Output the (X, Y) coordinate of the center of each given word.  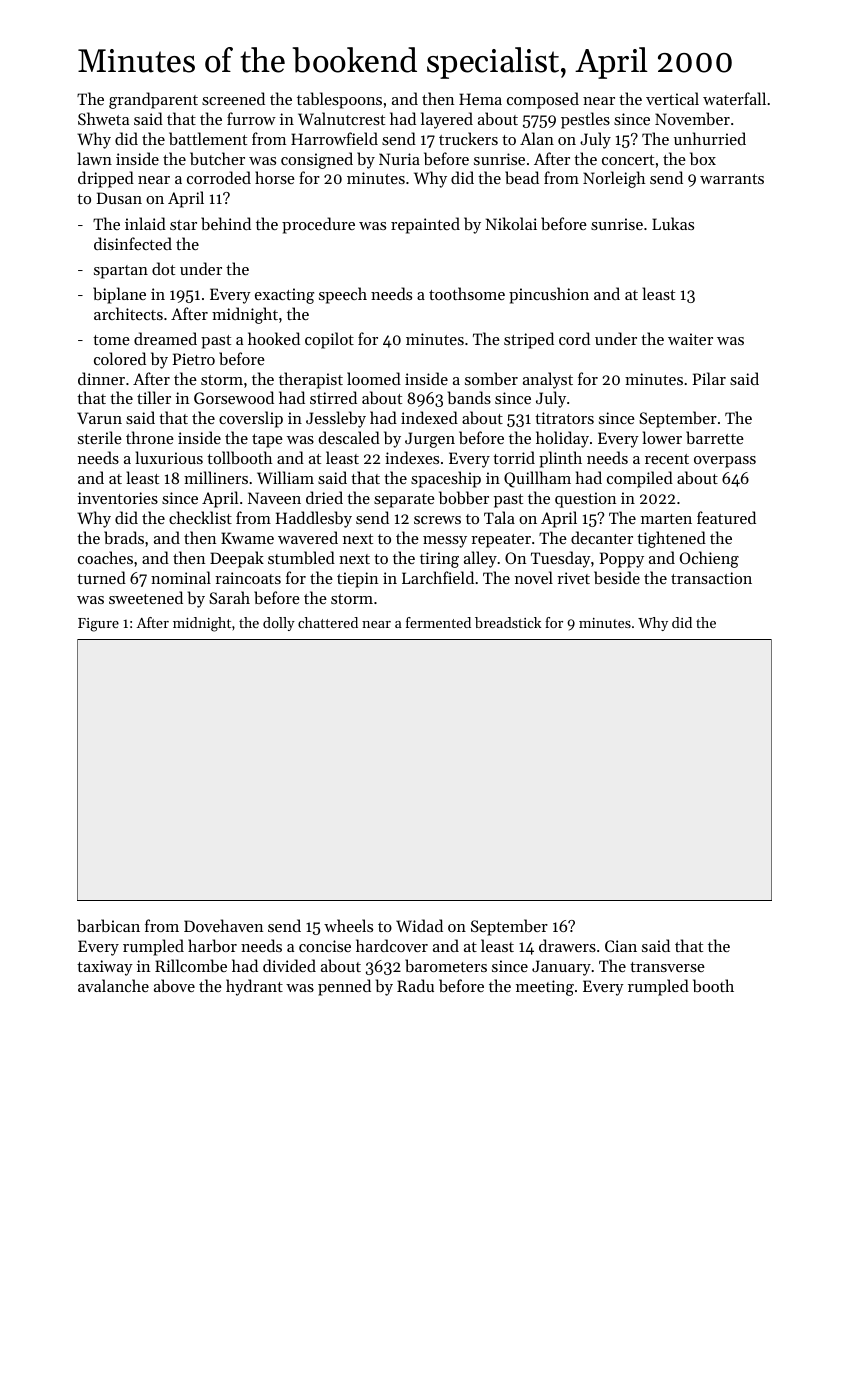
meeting (545, 988)
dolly (279, 624)
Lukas (673, 223)
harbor (212, 945)
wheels (348, 925)
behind (226, 223)
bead (522, 177)
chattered (328, 622)
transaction (711, 578)
